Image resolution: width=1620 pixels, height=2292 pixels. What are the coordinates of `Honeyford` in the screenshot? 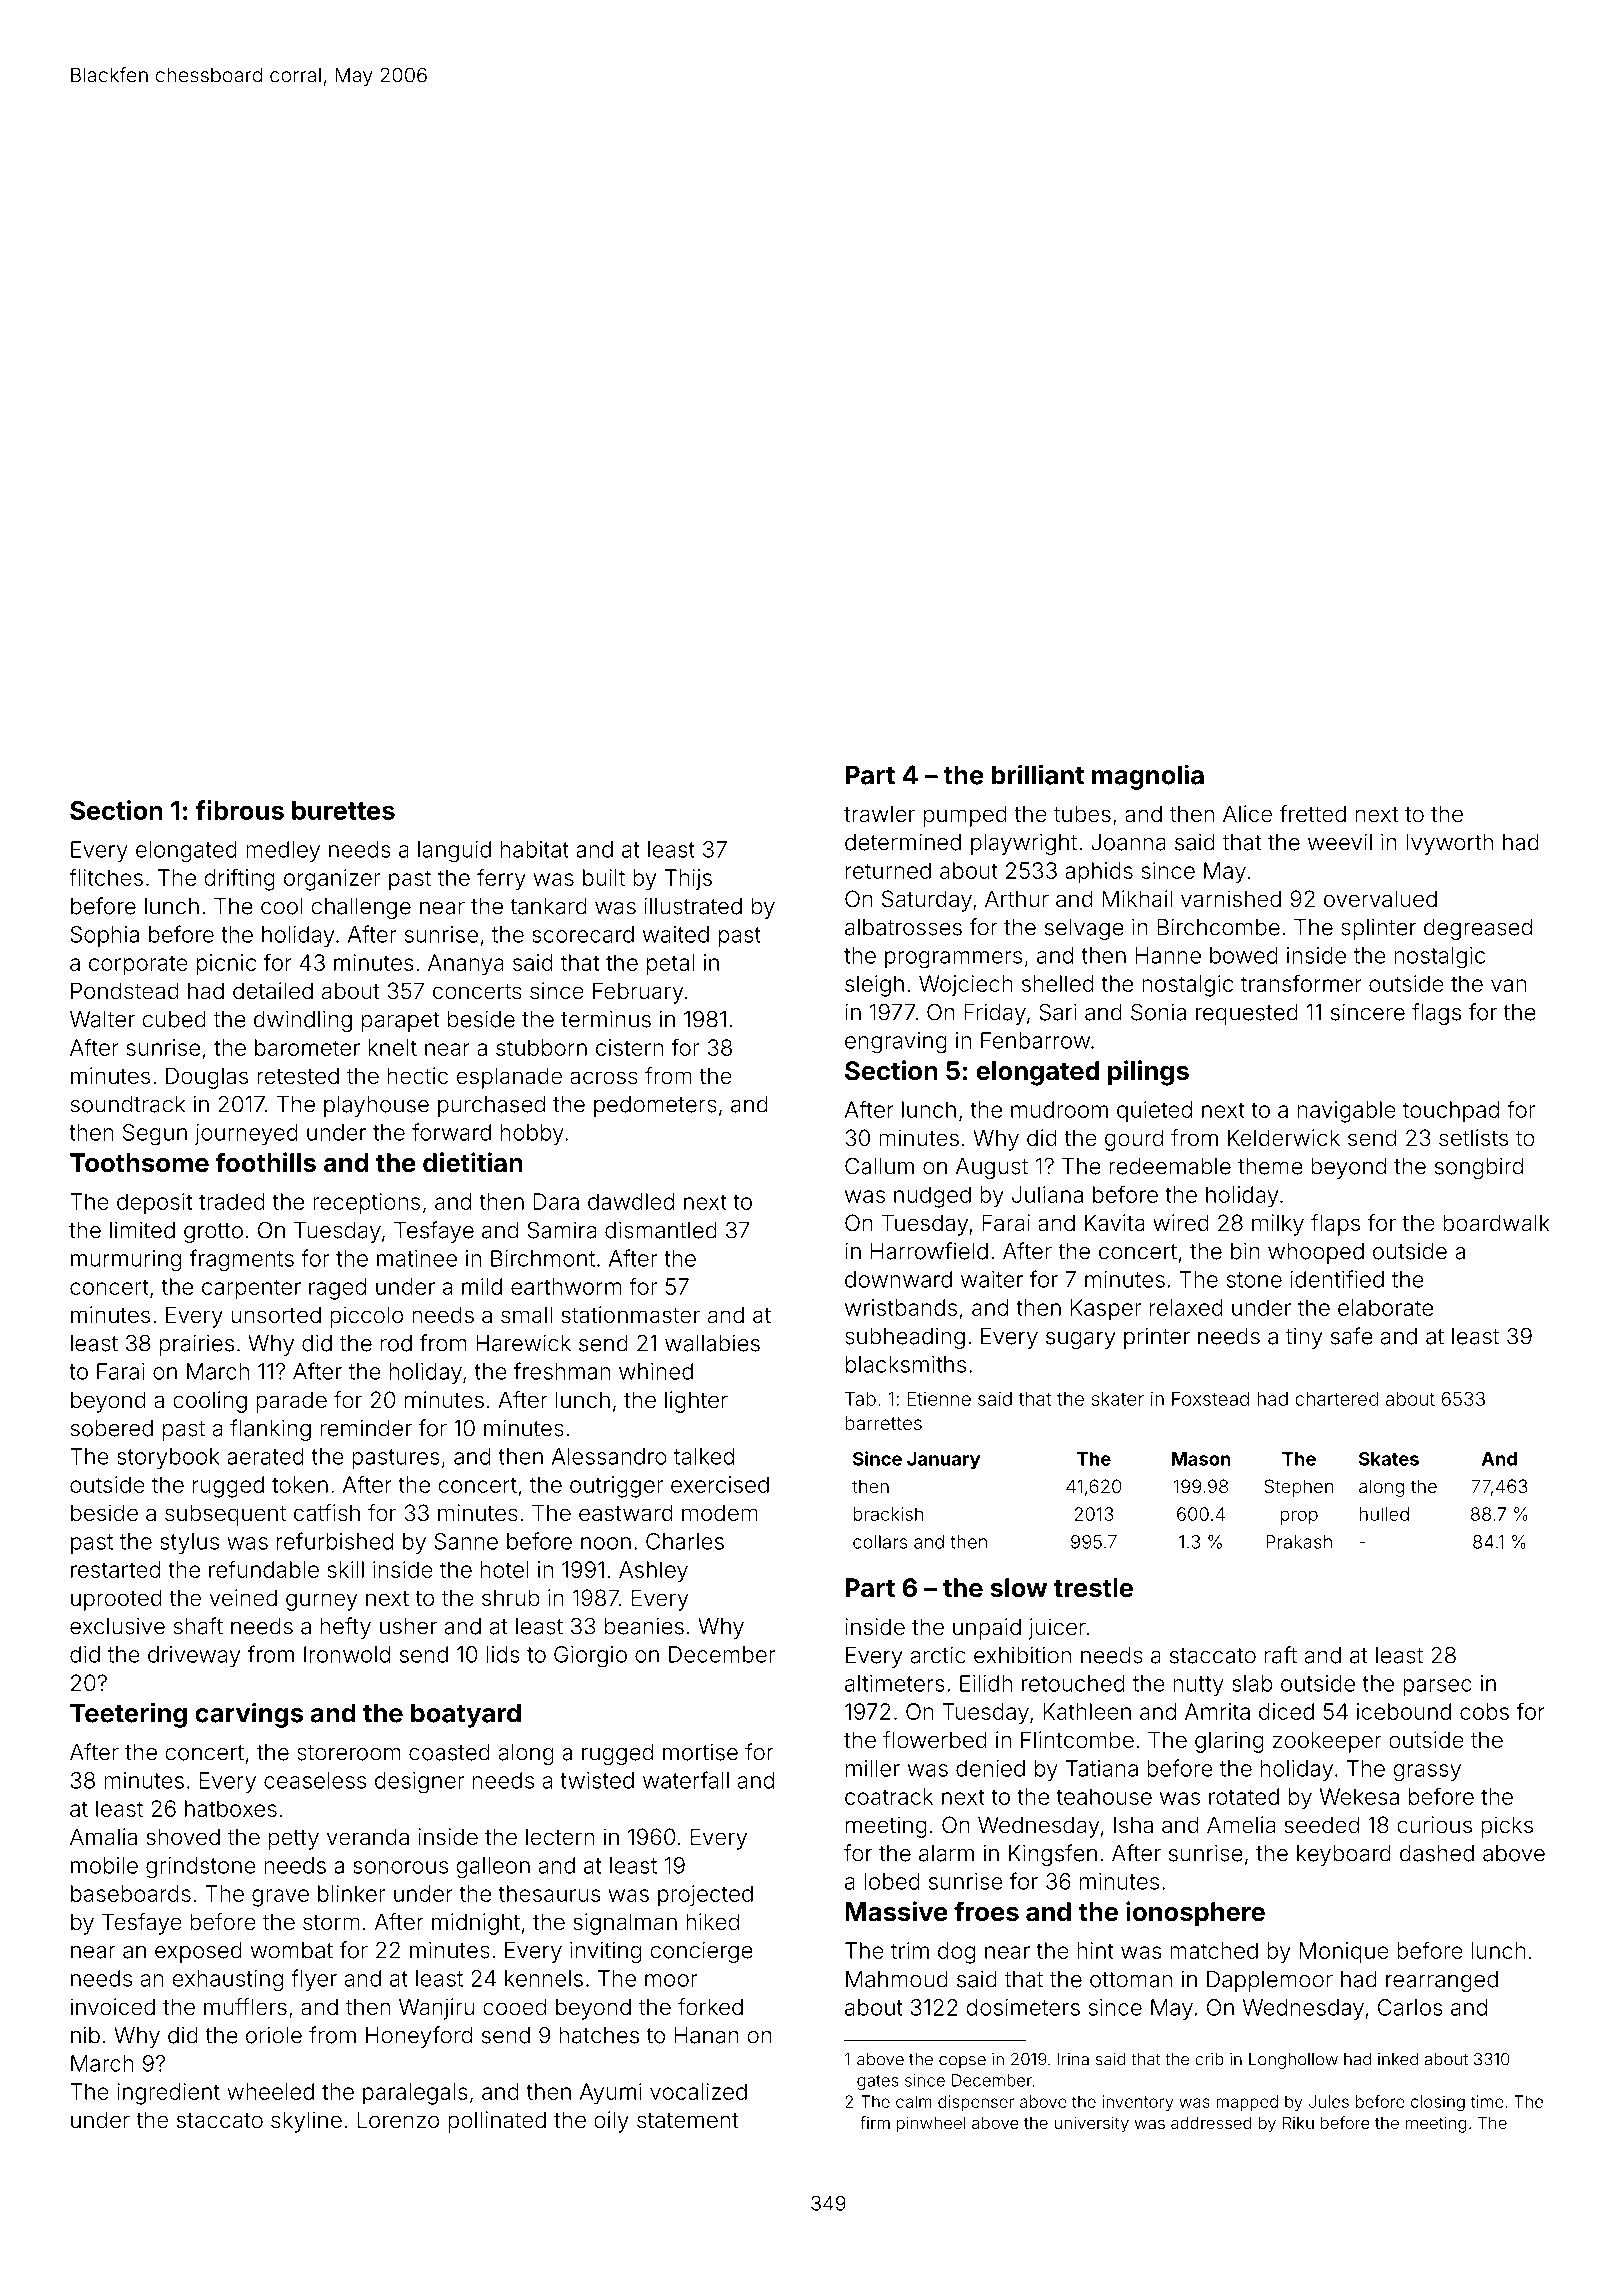 It's located at (419, 2037).
